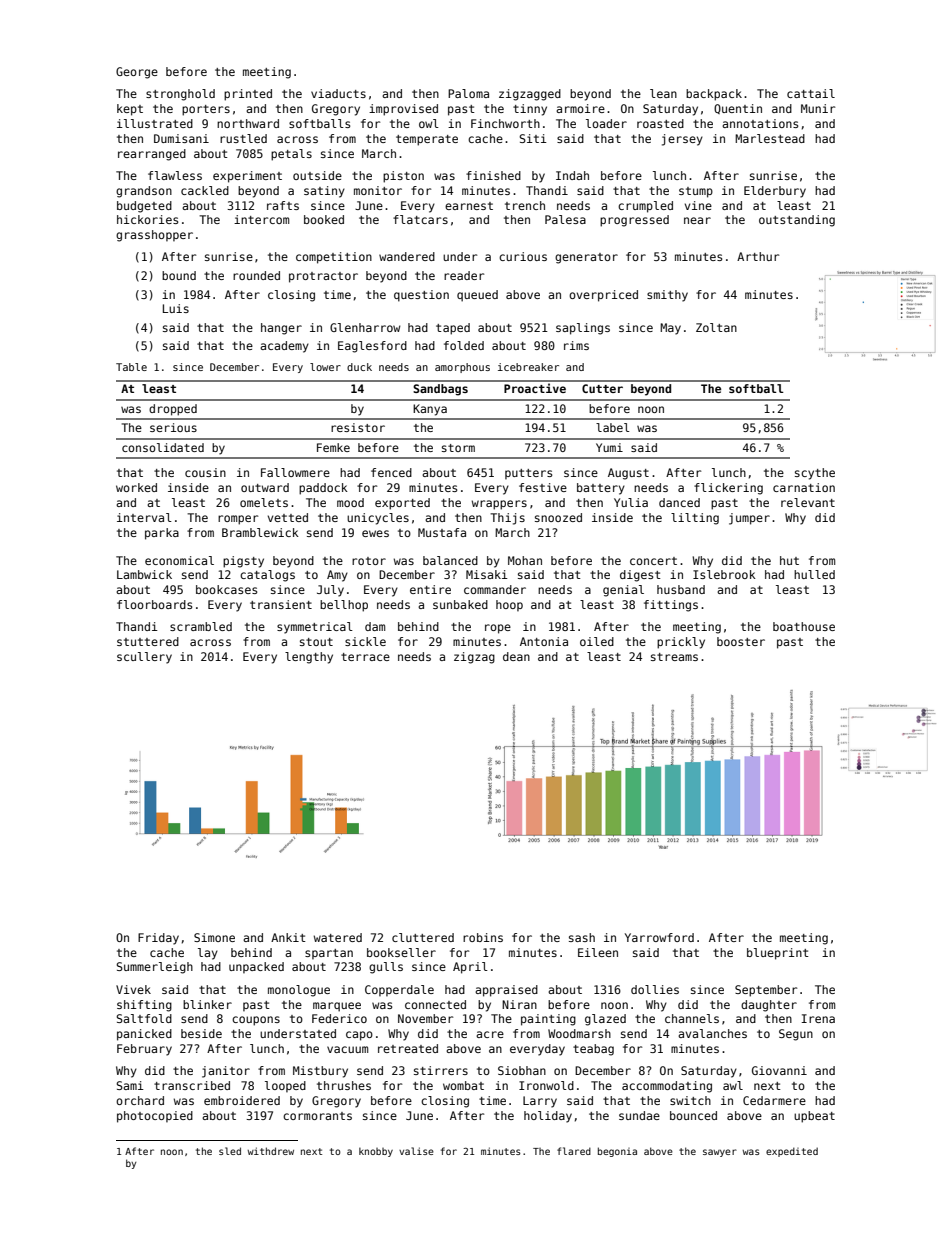 The image size is (952, 1233). What do you see at coordinates (674, 657) in the screenshot?
I see `streams` at bounding box center [674, 657].
